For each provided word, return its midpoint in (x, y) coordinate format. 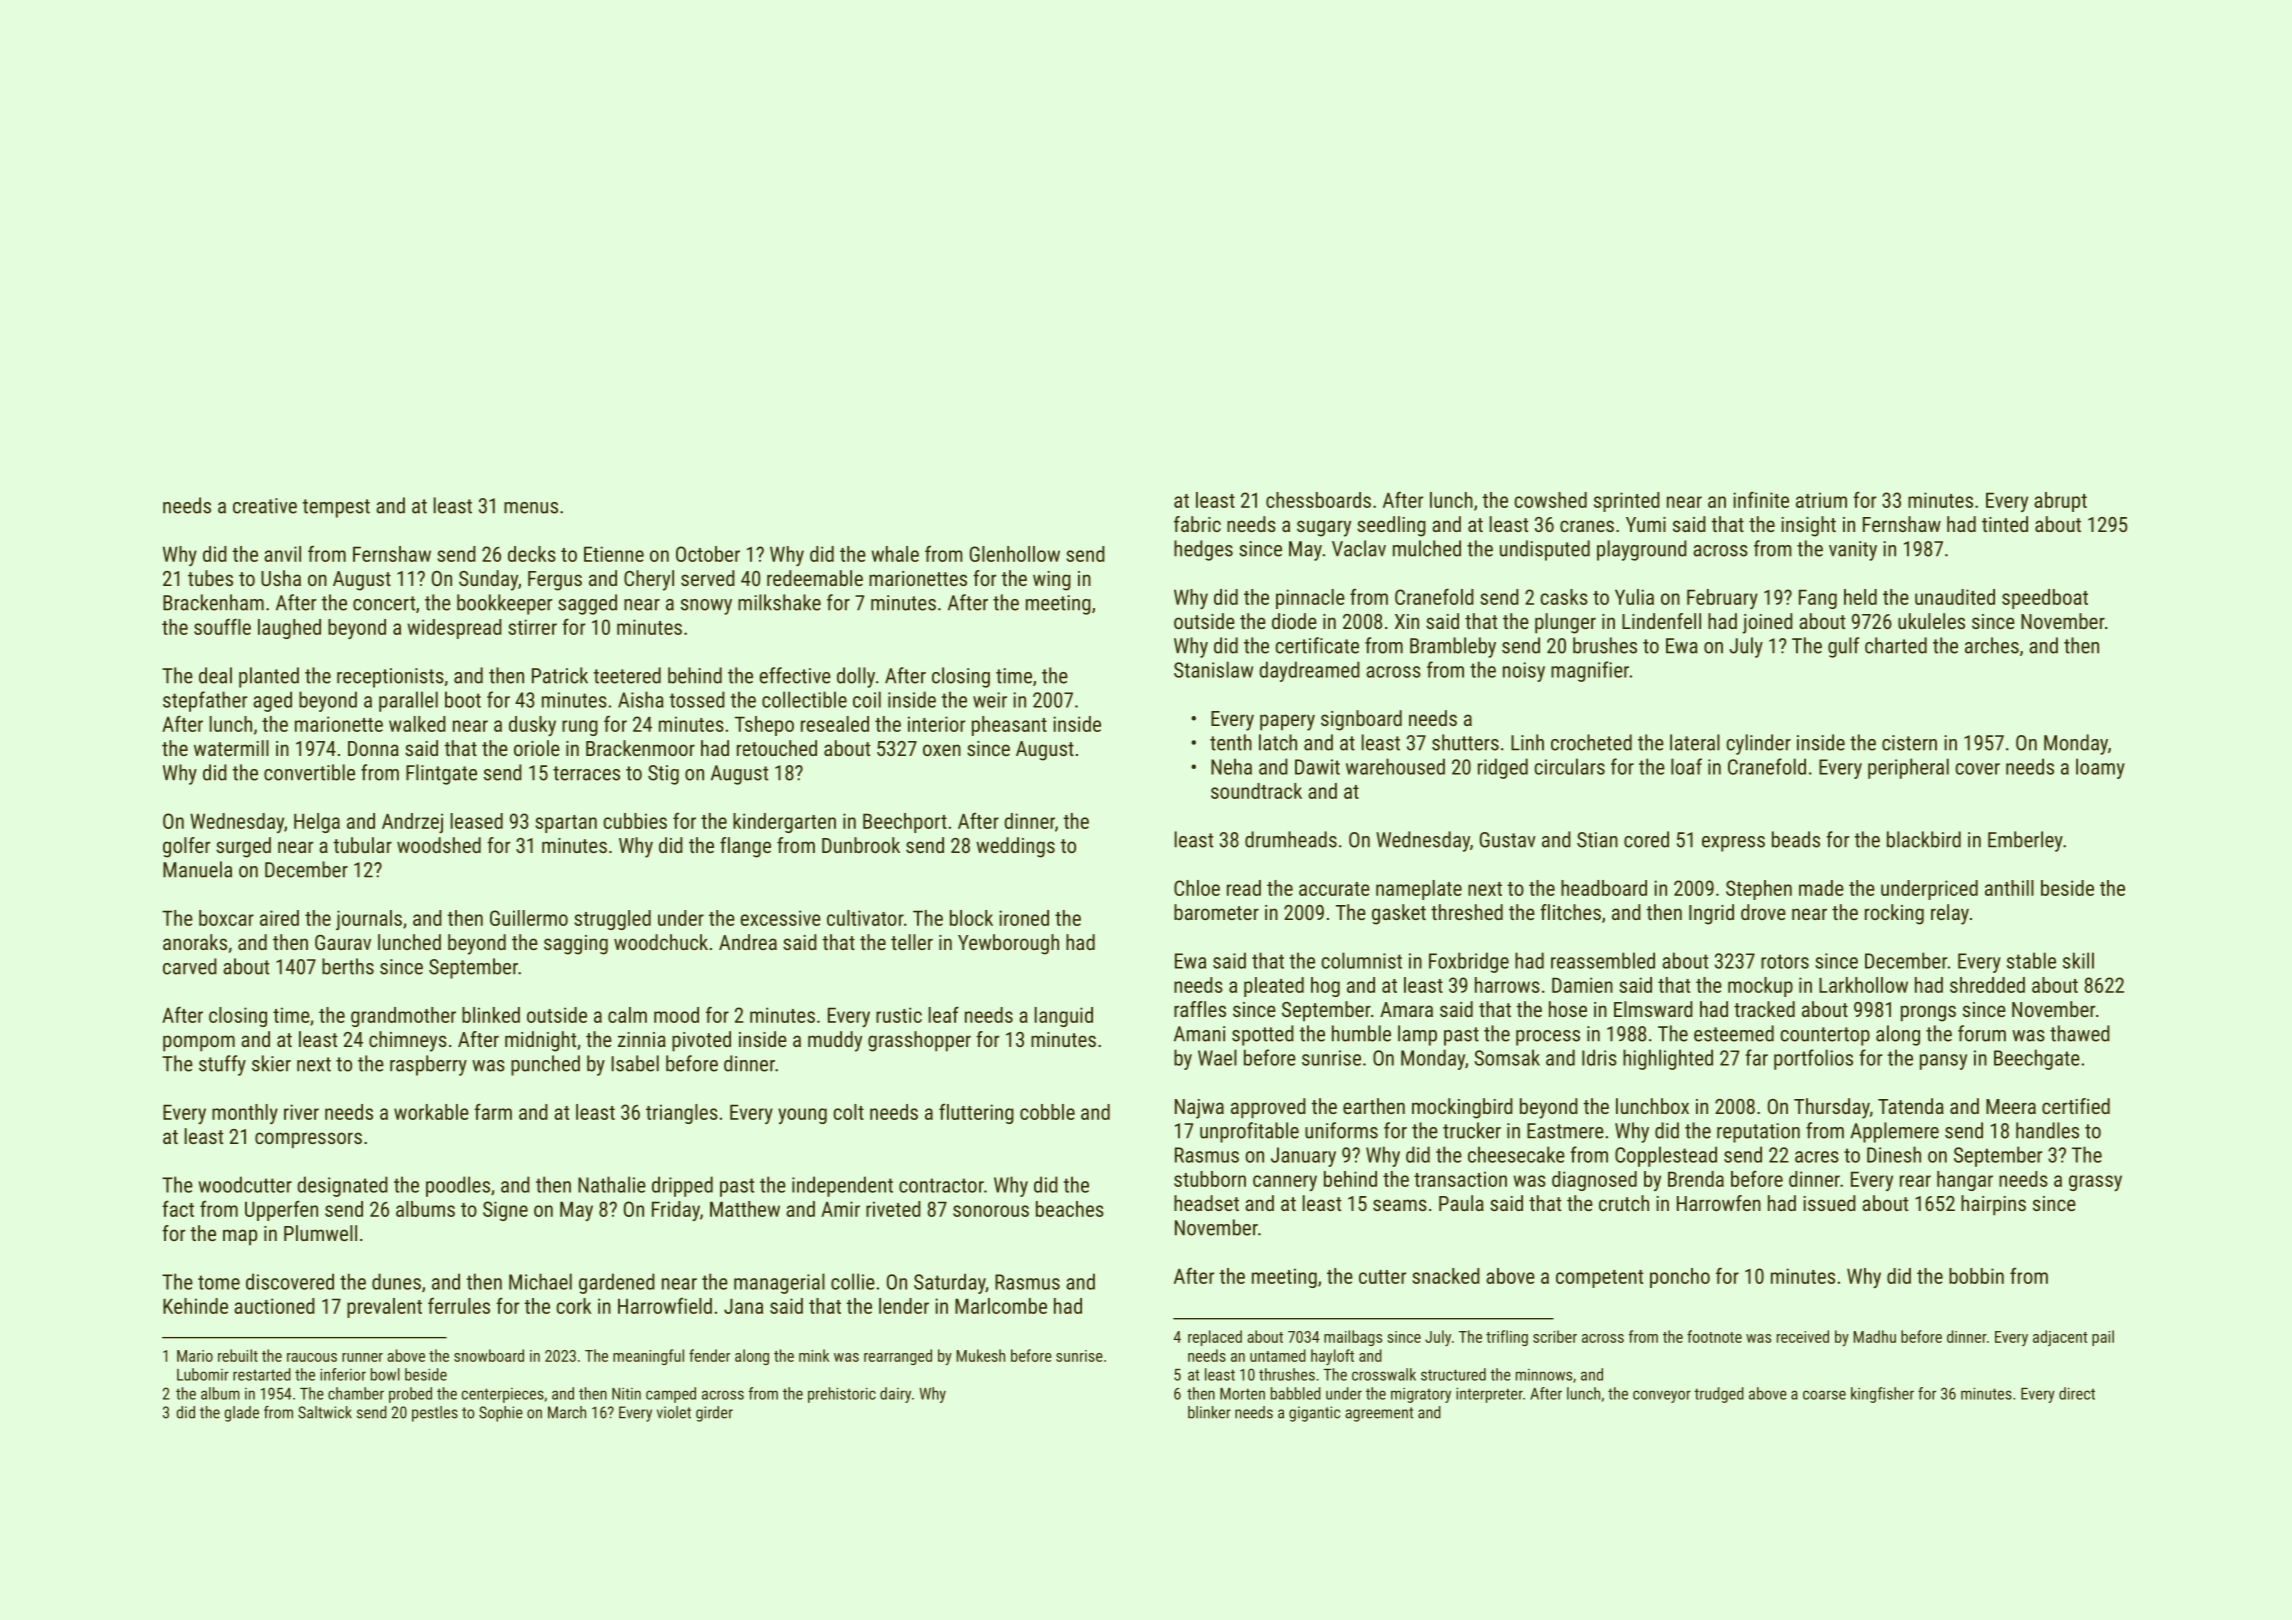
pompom (199, 1043)
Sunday (488, 580)
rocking (1894, 914)
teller (912, 942)
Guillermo (529, 918)
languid (1064, 1017)
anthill (2009, 888)
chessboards (1318, 500)
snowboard (489, 1355)
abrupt (2060, 502)
